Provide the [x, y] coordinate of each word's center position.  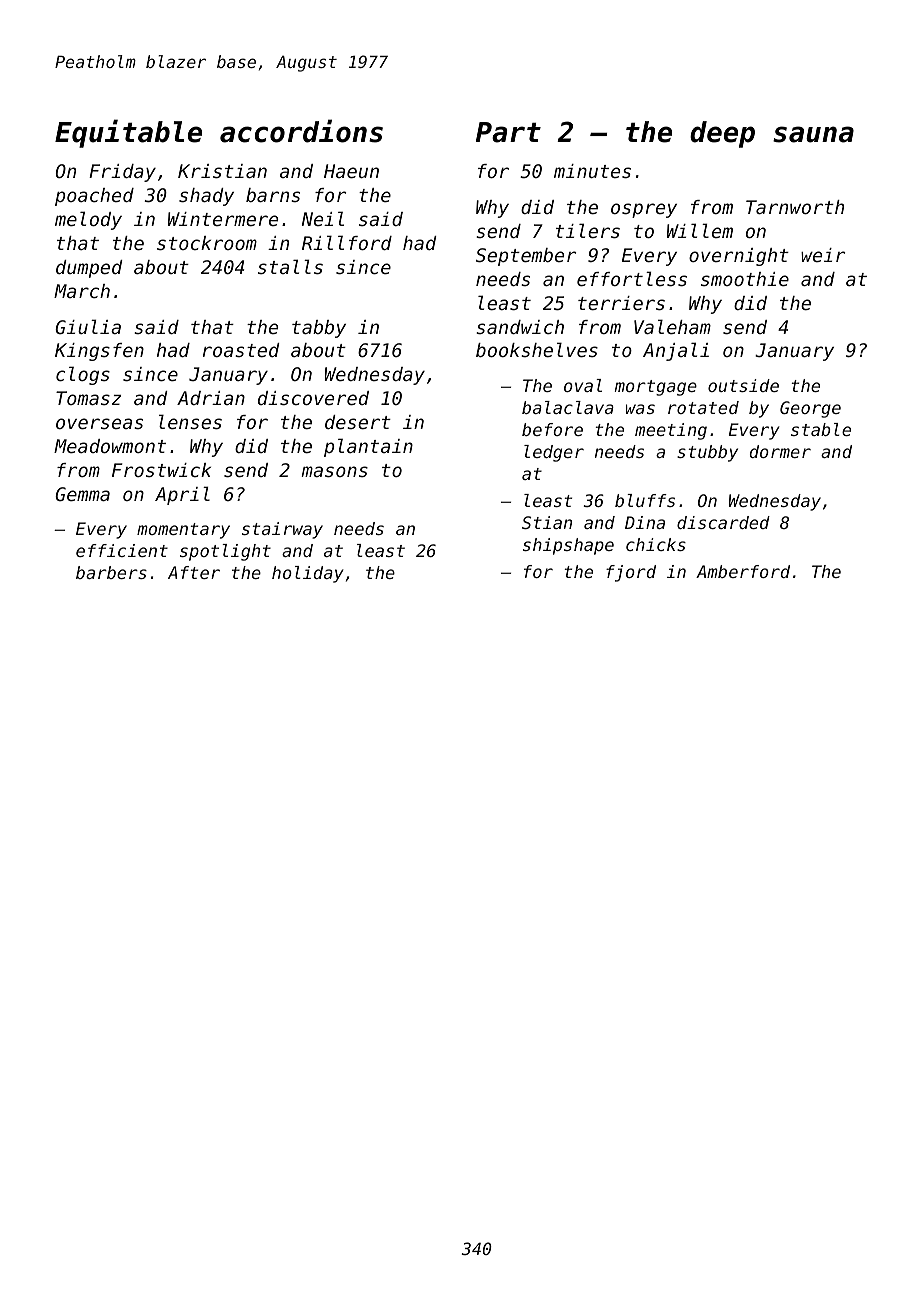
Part [508, 132]
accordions [301, 131]
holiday [307, 574]
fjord [631, 573]
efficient [122, 550]
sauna [813, 134]
